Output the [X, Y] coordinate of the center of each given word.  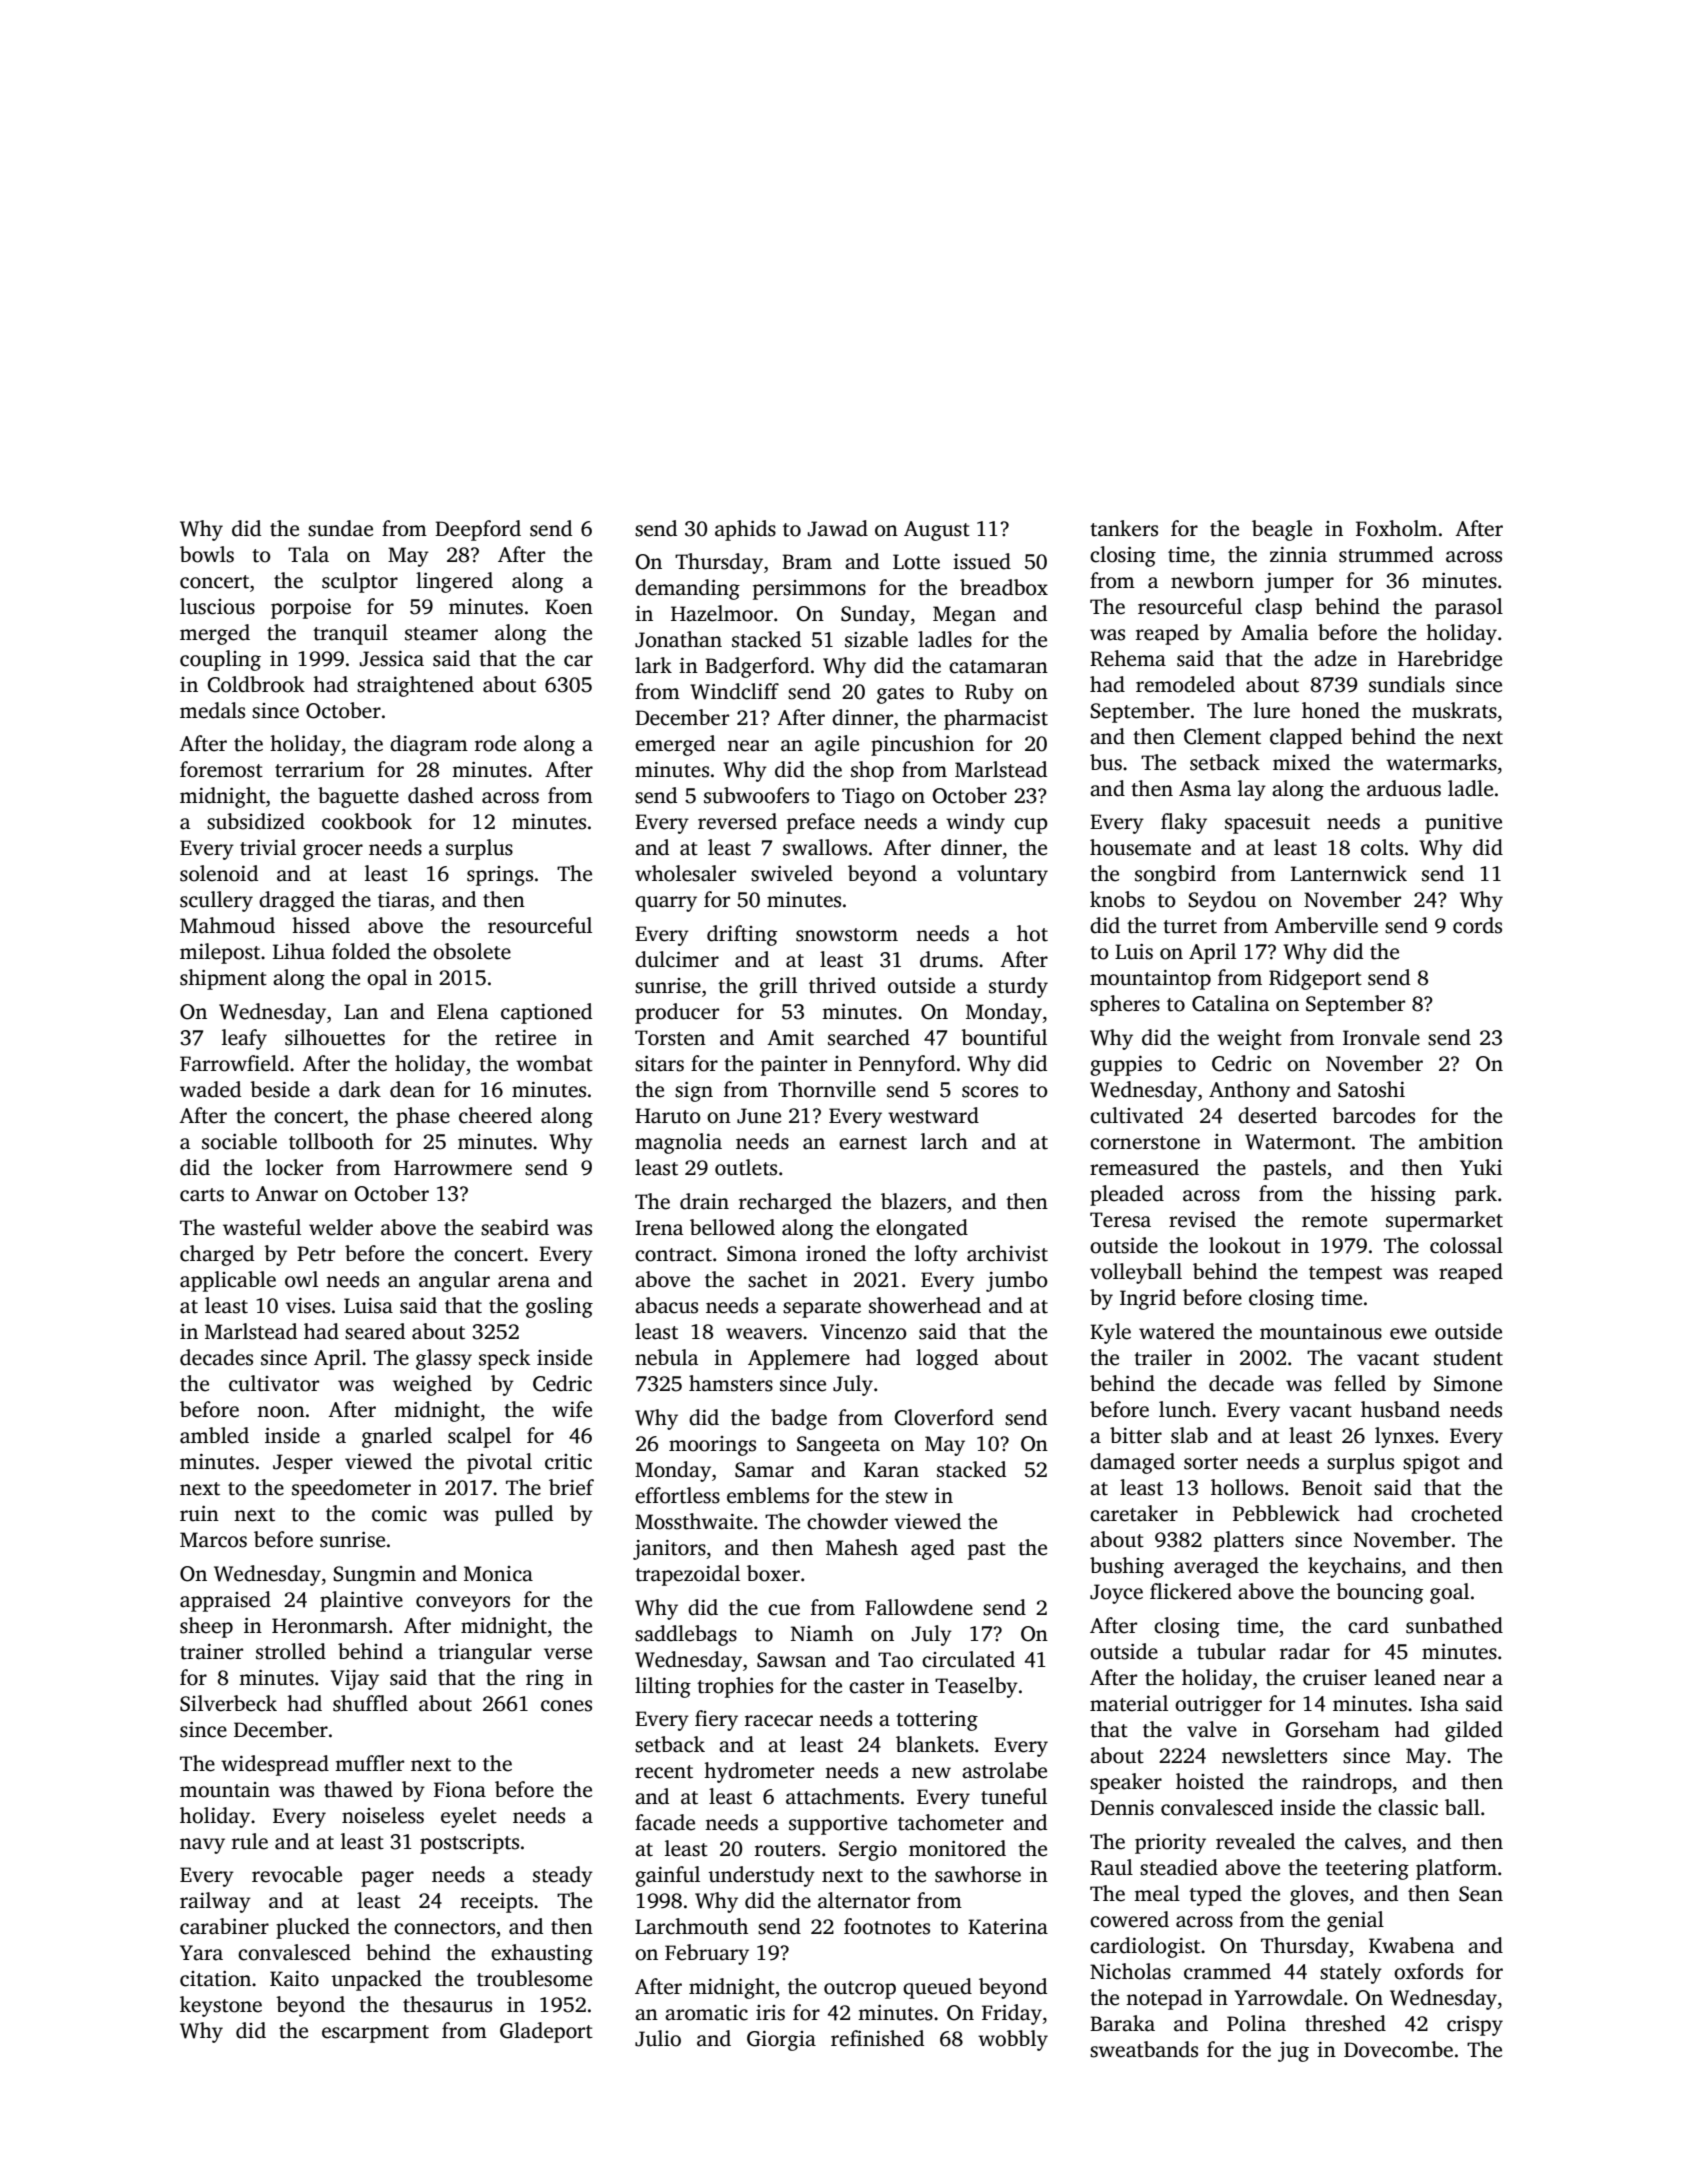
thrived [842, 985]
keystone [221, 2006]
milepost [220, 953]
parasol [1469, 608]
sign [694, 1092]
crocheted [1457, 1513]
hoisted [1210, 1781]
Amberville [1326, 925]
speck [504, 1359]
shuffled [370, 1703]
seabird [515, 1227]
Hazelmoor [722, 613]
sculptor [360, 582]
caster [876, 1687]
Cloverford [944, 1417]
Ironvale [1381, 1037]
